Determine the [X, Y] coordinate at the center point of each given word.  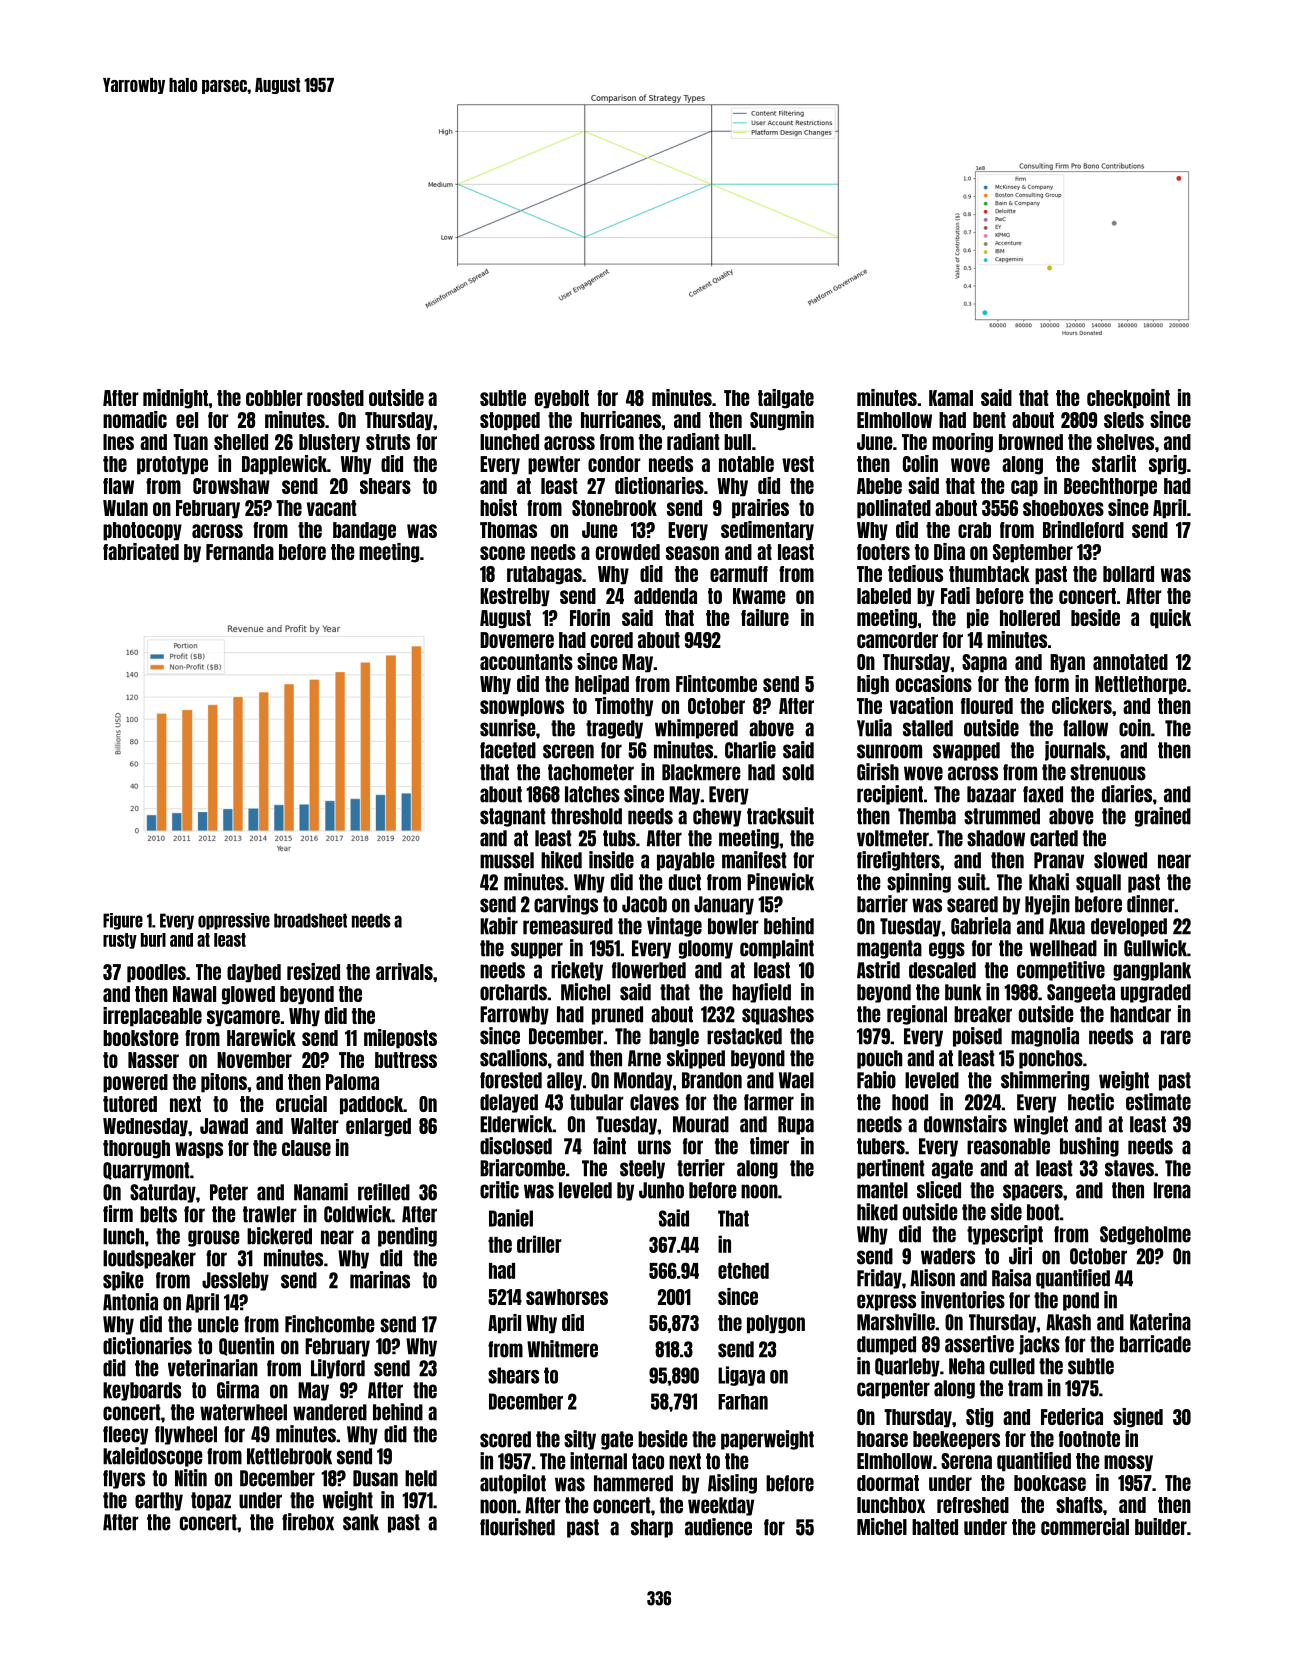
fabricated [141, 551]
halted [935, 1527]
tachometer [591, 772]
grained [1163, 817]
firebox [308, 1522]
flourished [517, 1527]
